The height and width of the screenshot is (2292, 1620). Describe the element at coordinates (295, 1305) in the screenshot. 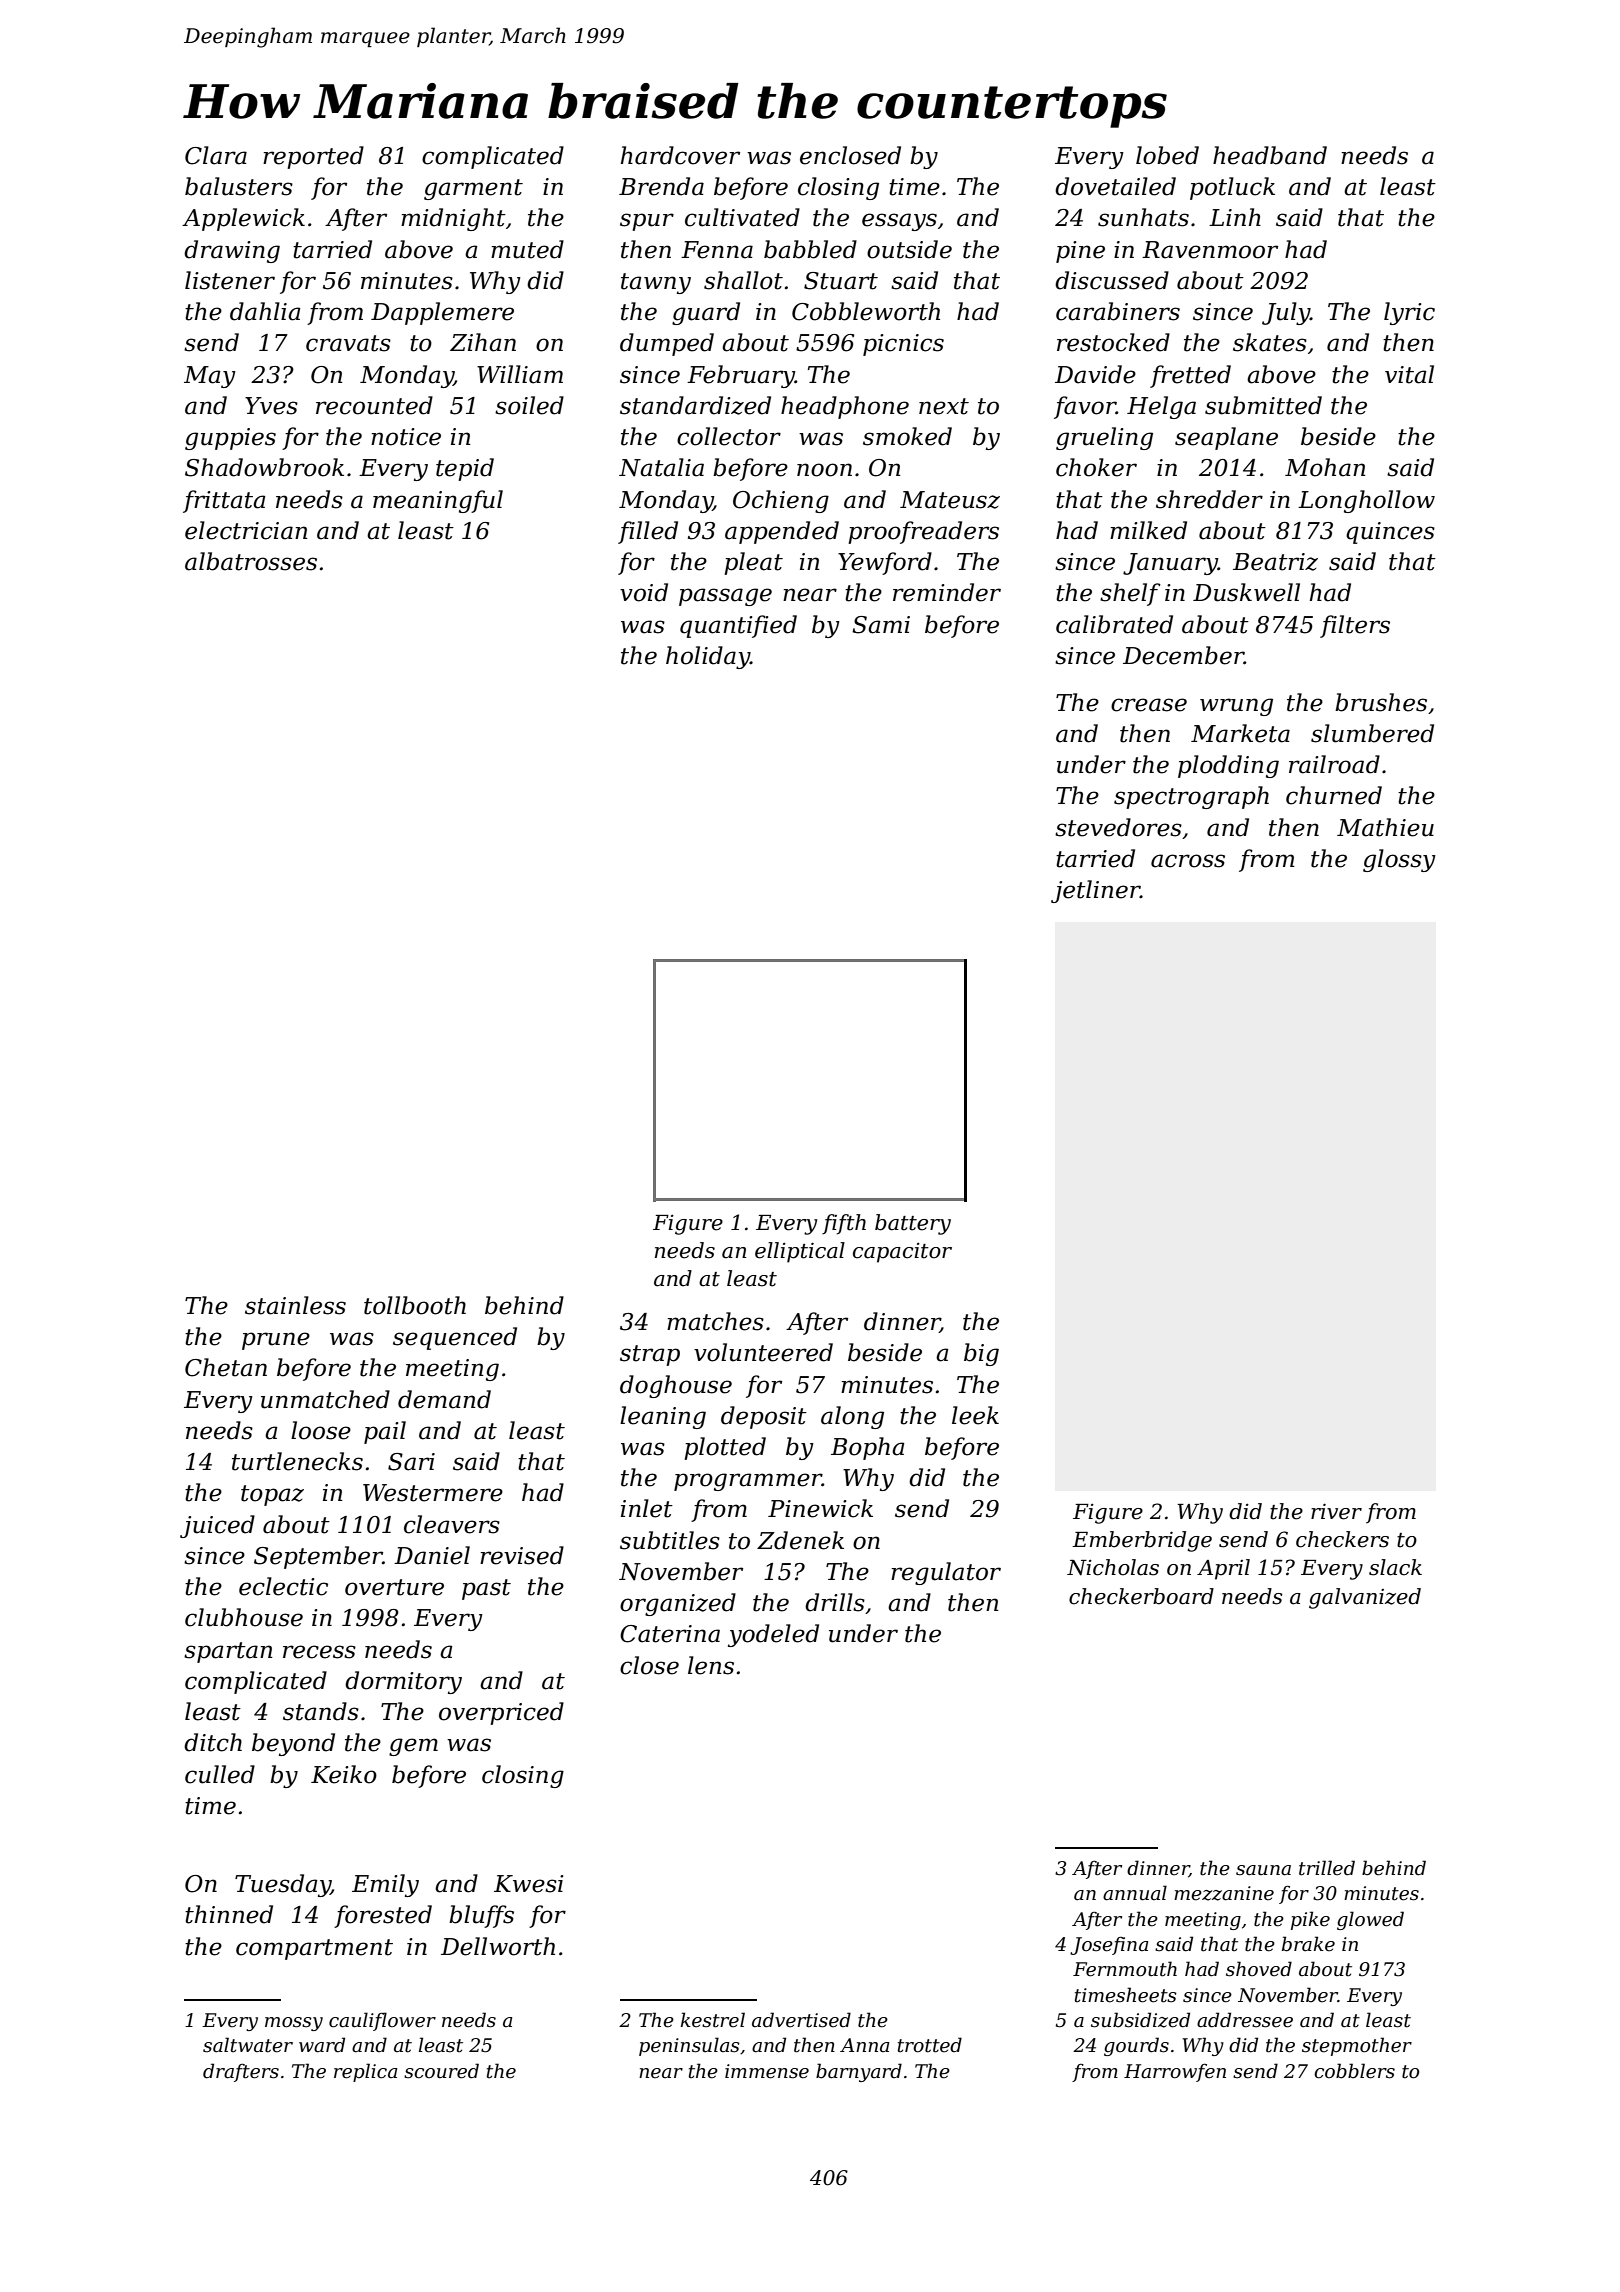

I see `stainless` at that location.
